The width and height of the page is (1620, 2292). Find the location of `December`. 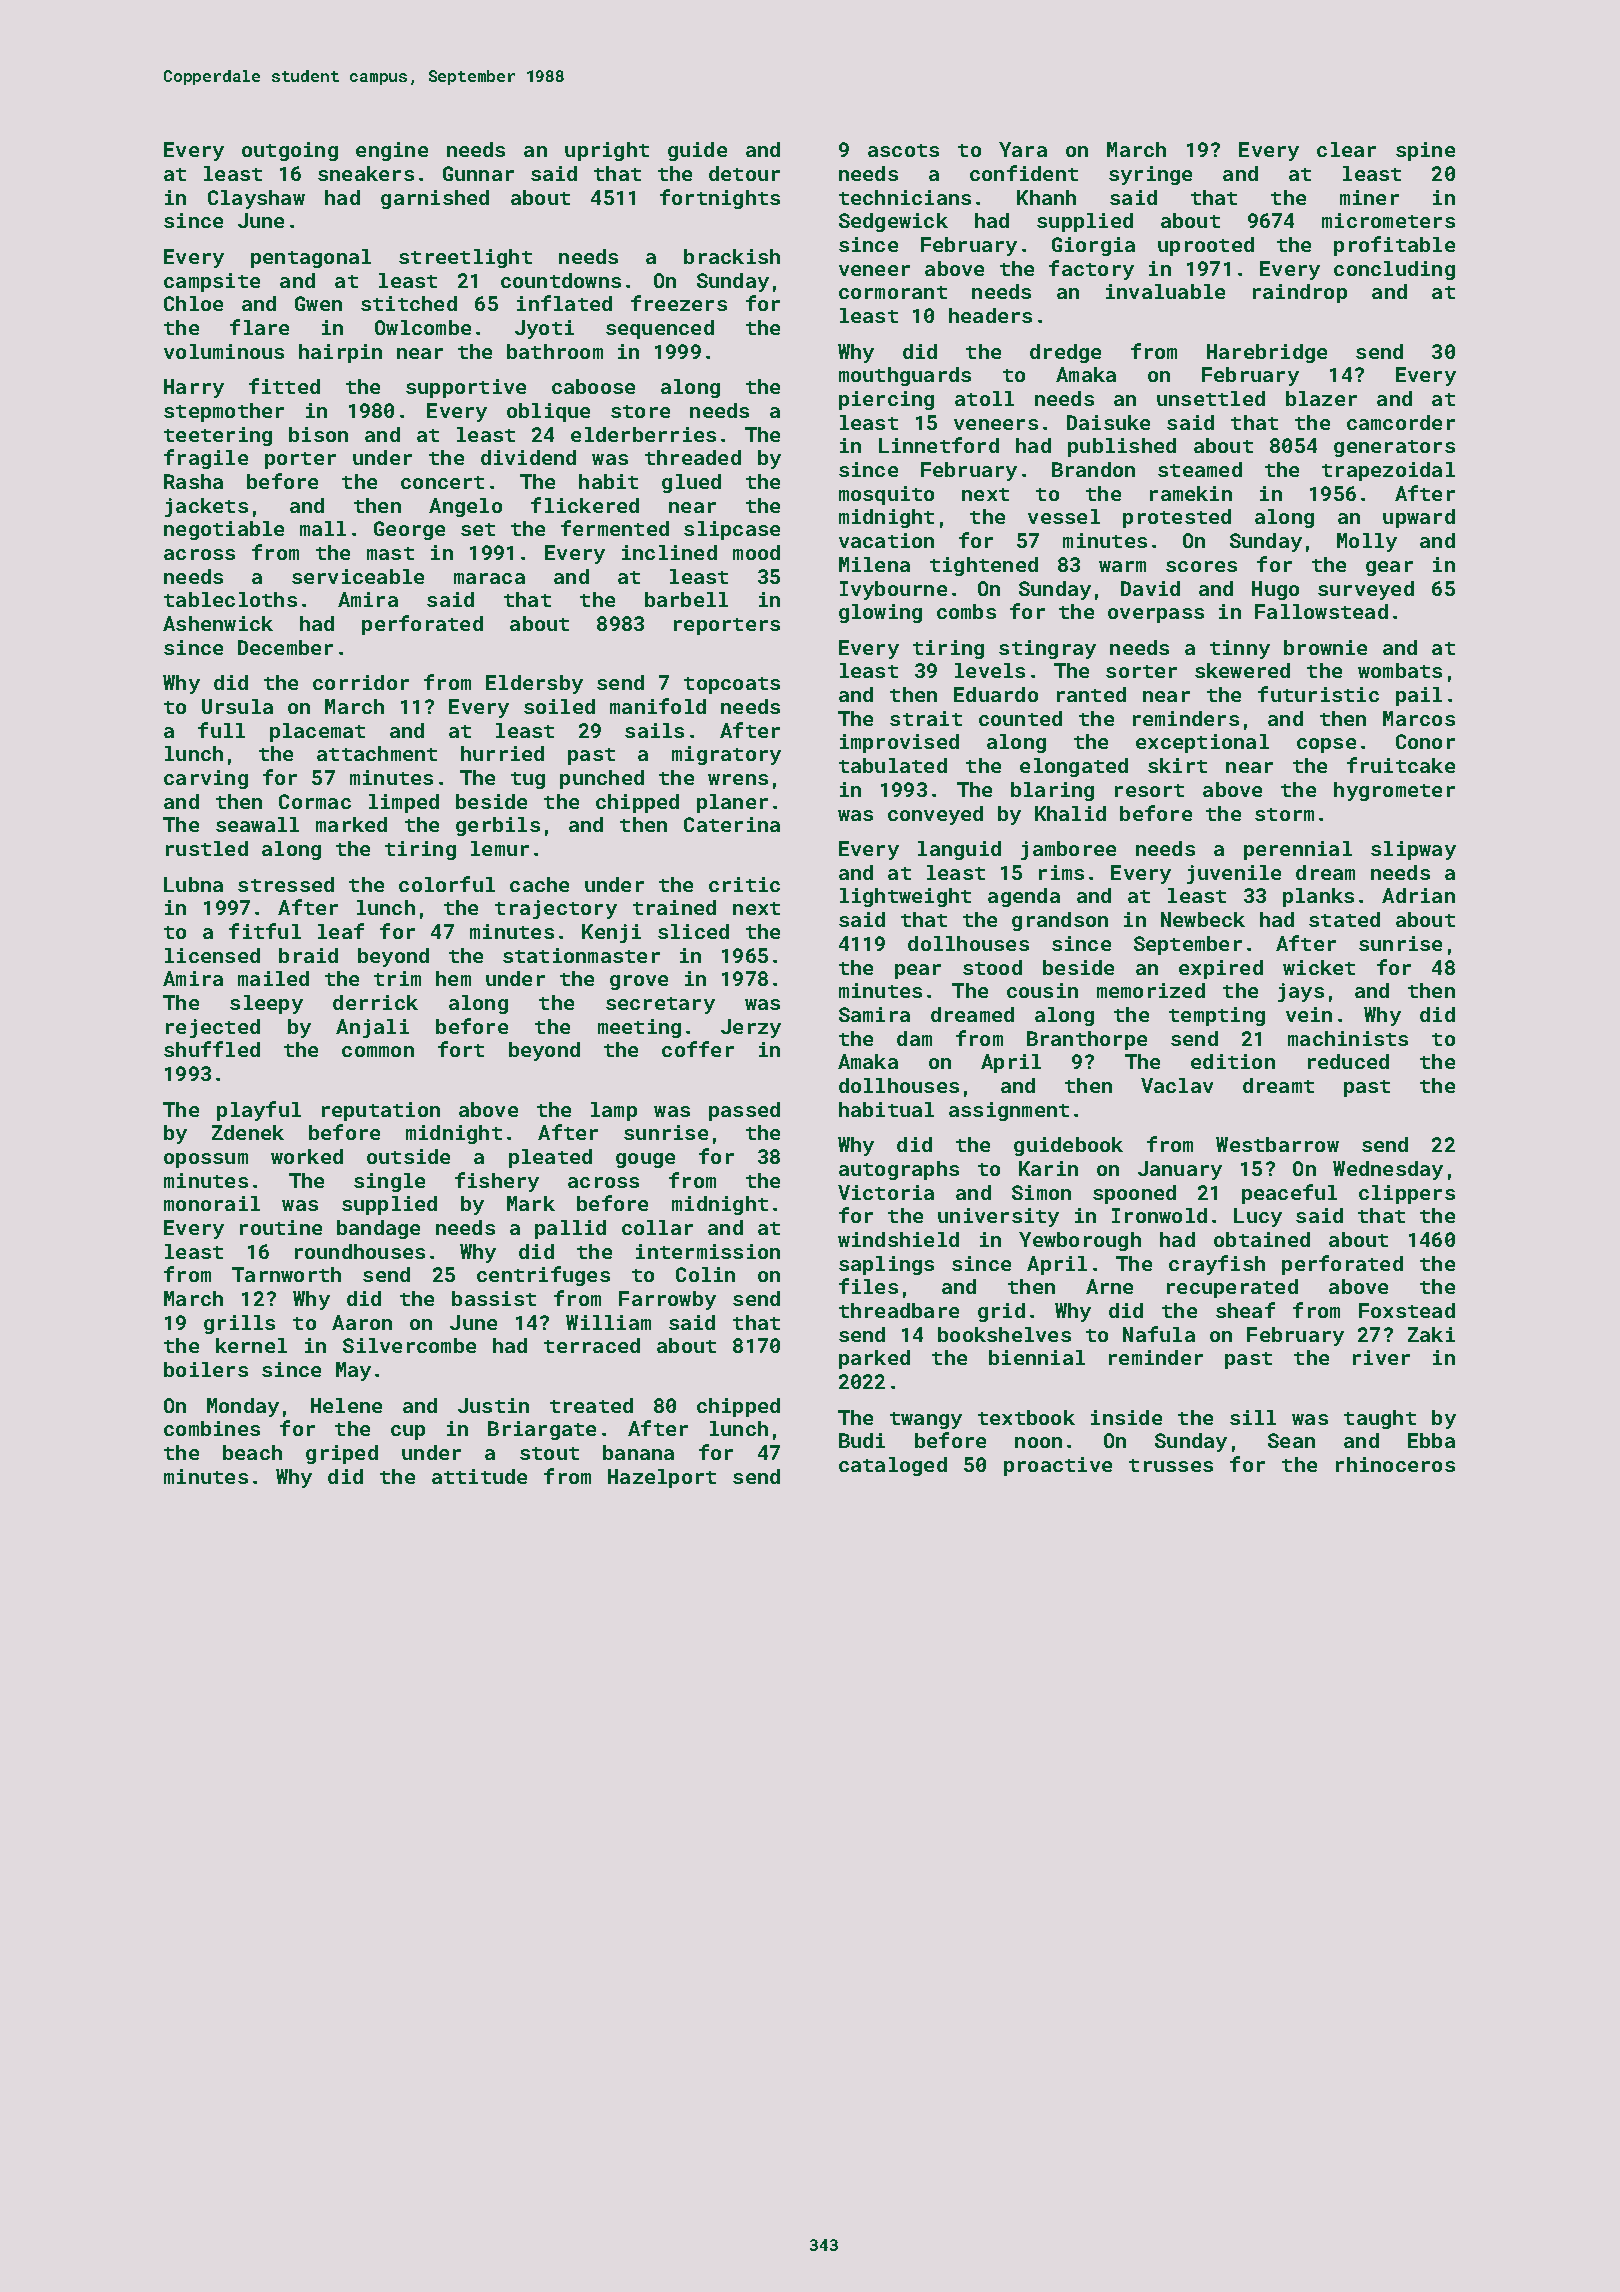

December is located at coordinates (285, 647).
